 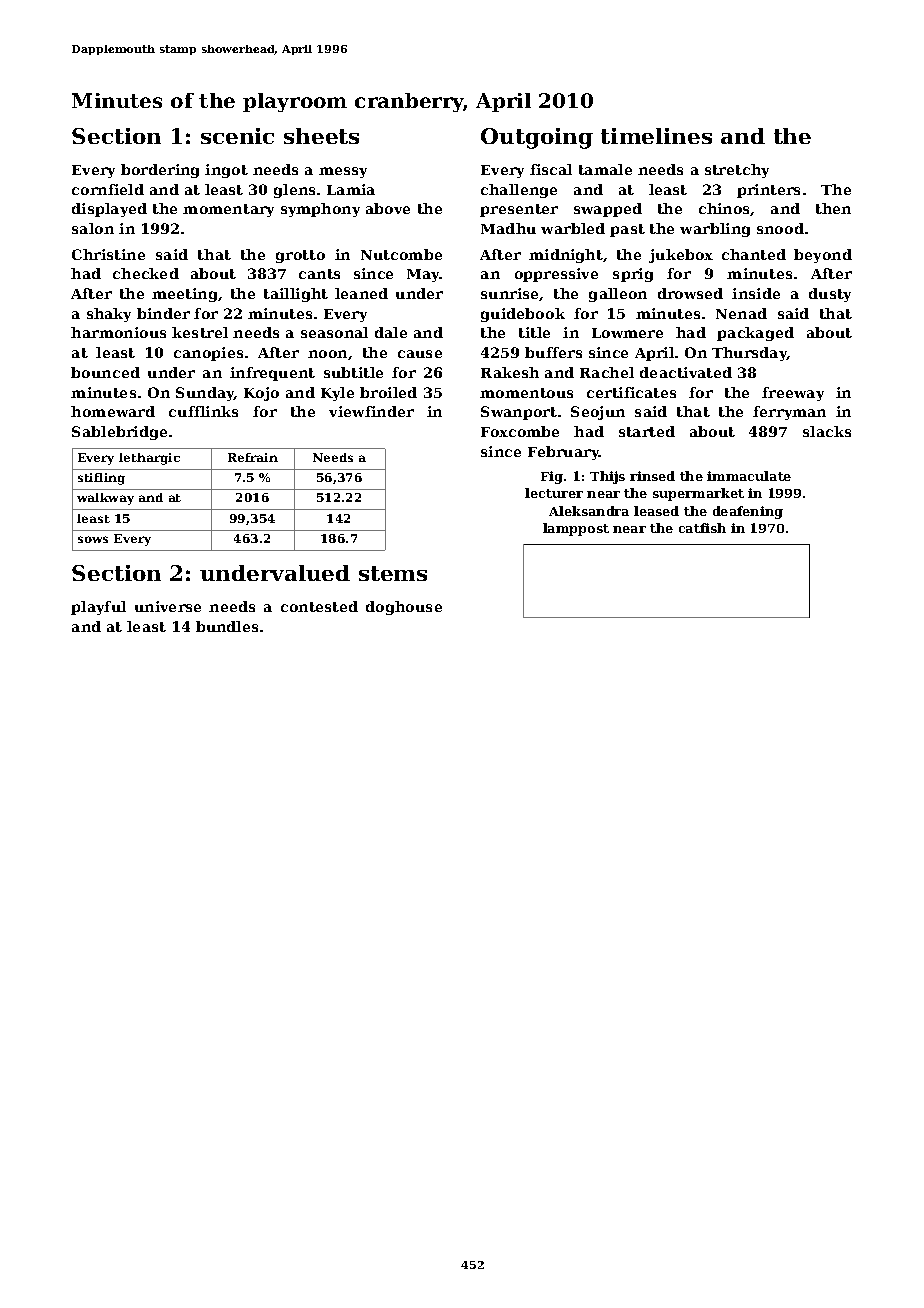 I want to click on cause, so click(x=420, y=354).
